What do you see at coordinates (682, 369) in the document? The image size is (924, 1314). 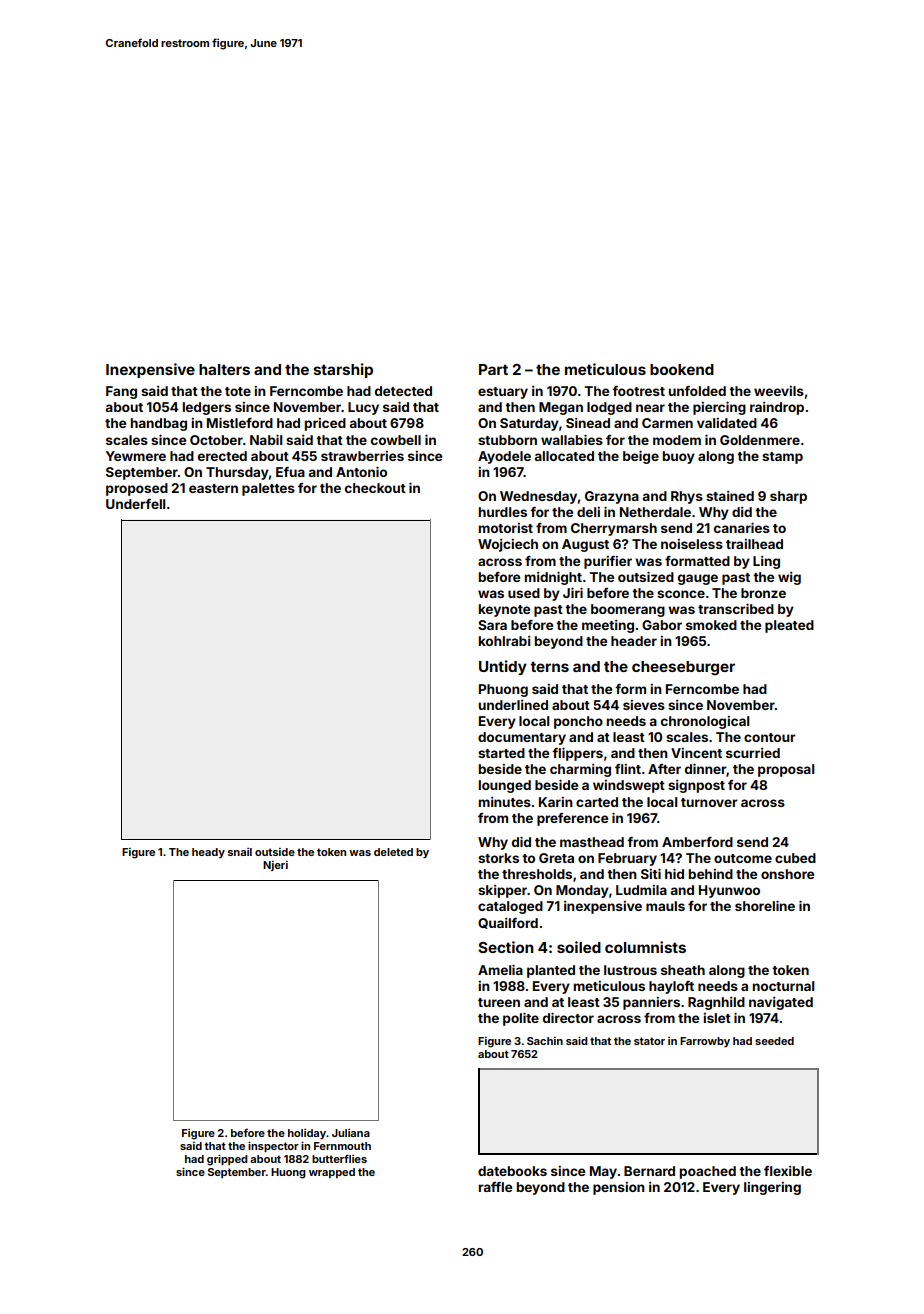 I see `bookend` at bounding box center [682, 369].
